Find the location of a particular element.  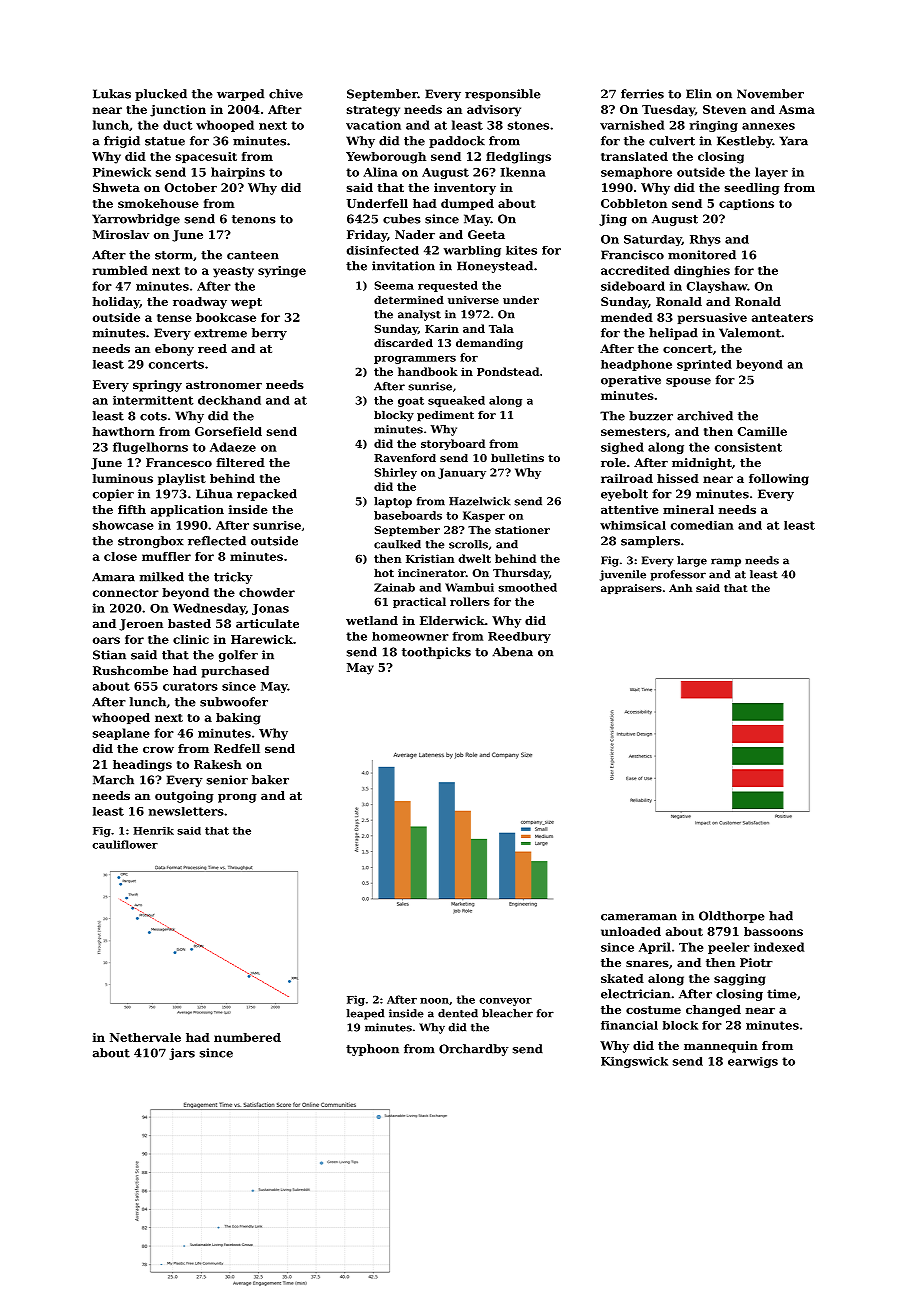

Pondstead is located at coordinates (508, 371).
